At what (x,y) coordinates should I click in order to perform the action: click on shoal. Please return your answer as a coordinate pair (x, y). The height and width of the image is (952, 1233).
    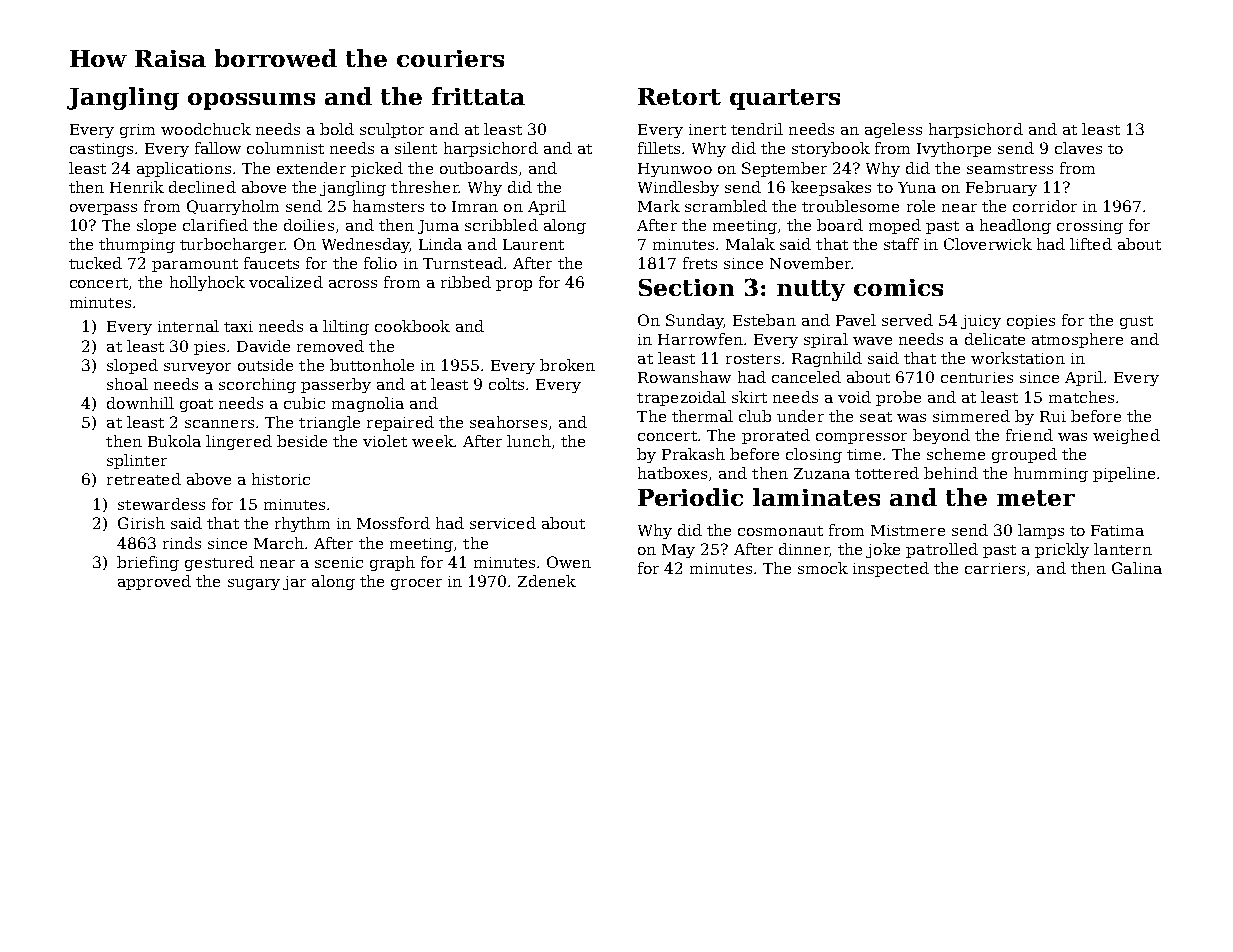
    Looking at the image, I should click on (127, 384).
